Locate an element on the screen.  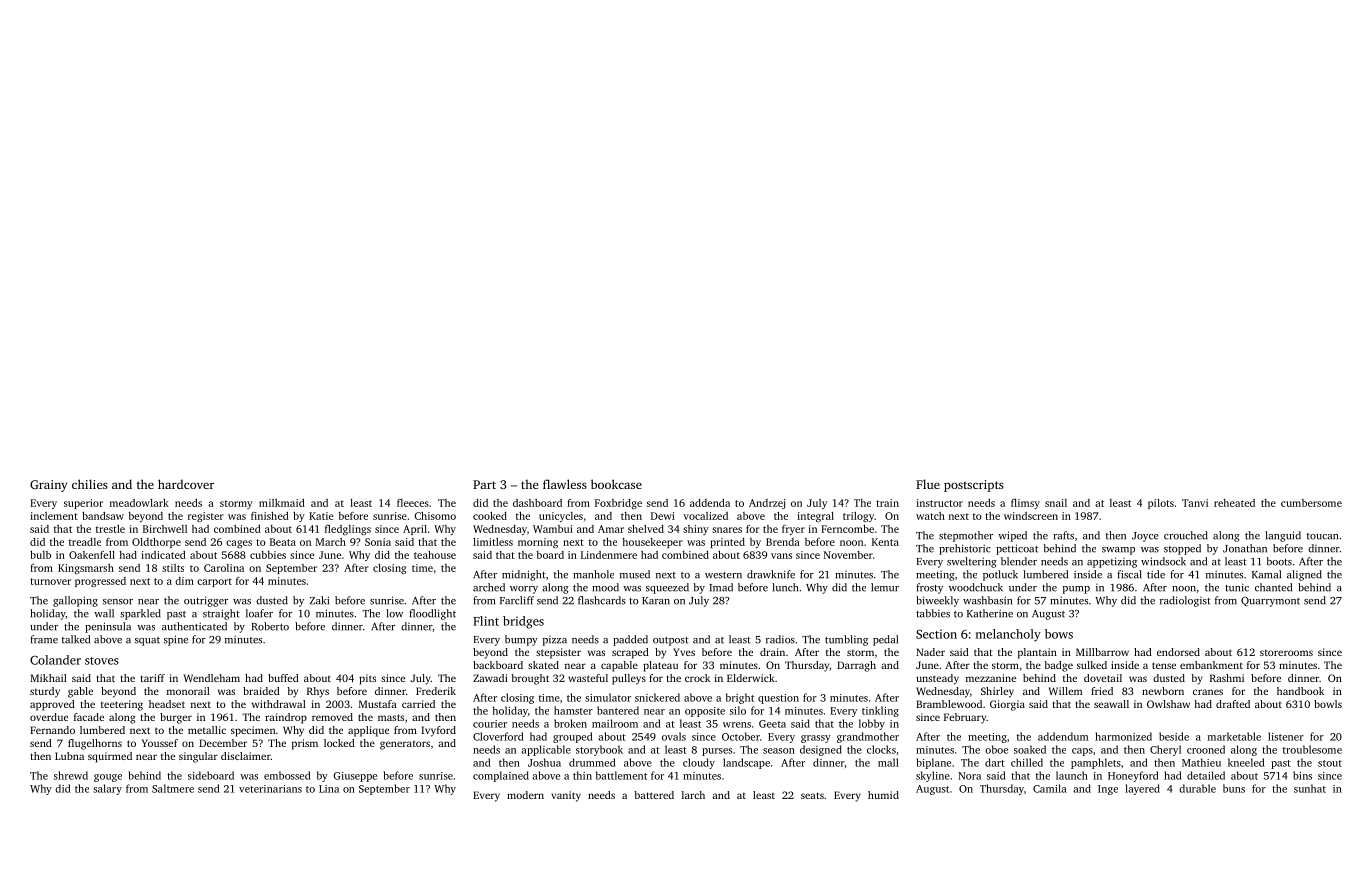
larch is located at coordinates (693, 795).
